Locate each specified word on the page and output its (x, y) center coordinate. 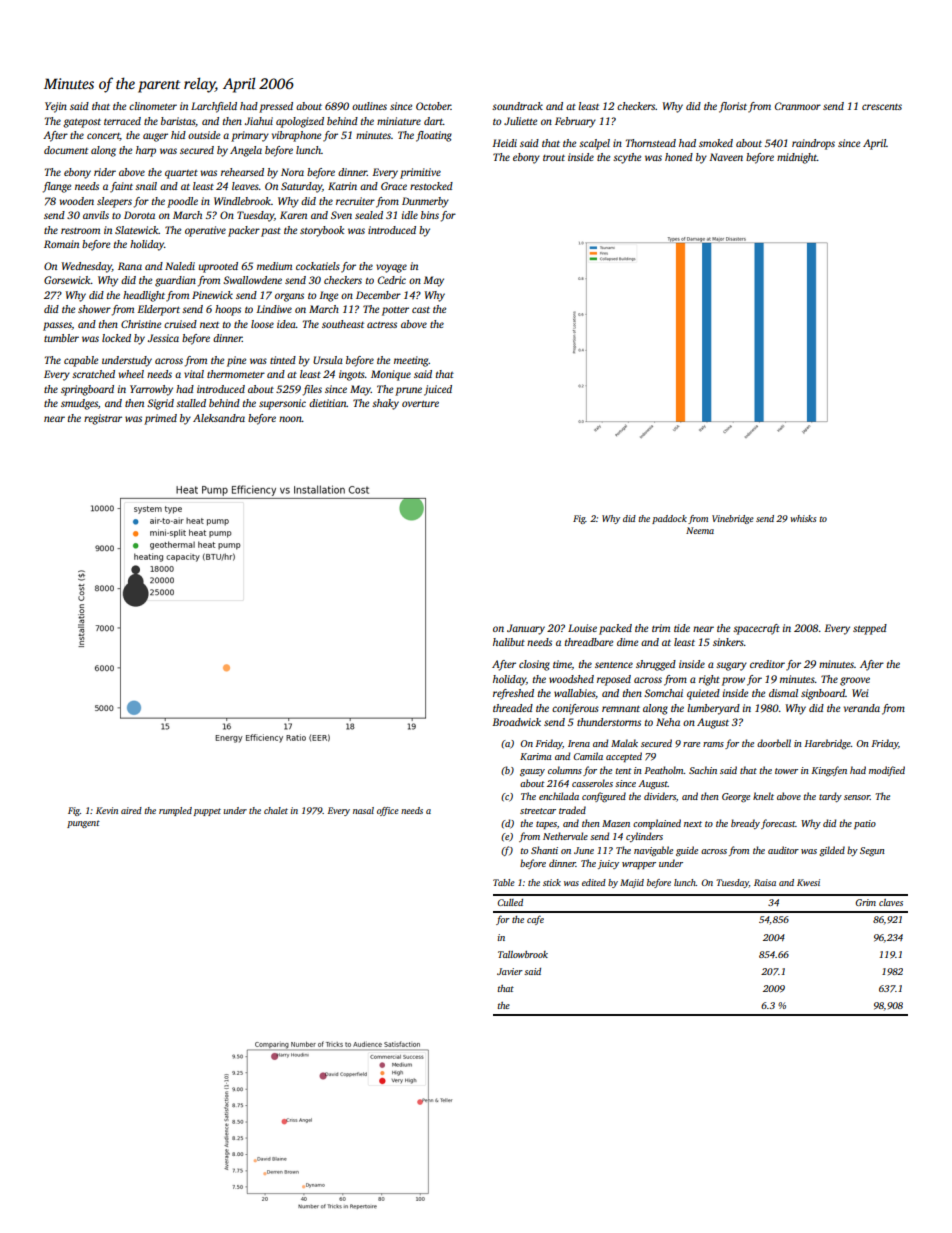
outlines (369, 106)
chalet (276, 810)
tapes (546, 825)
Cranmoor (798, 106)
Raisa (765, 882)
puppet (207, 812)
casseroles (592, 783)
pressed (276, 107)
